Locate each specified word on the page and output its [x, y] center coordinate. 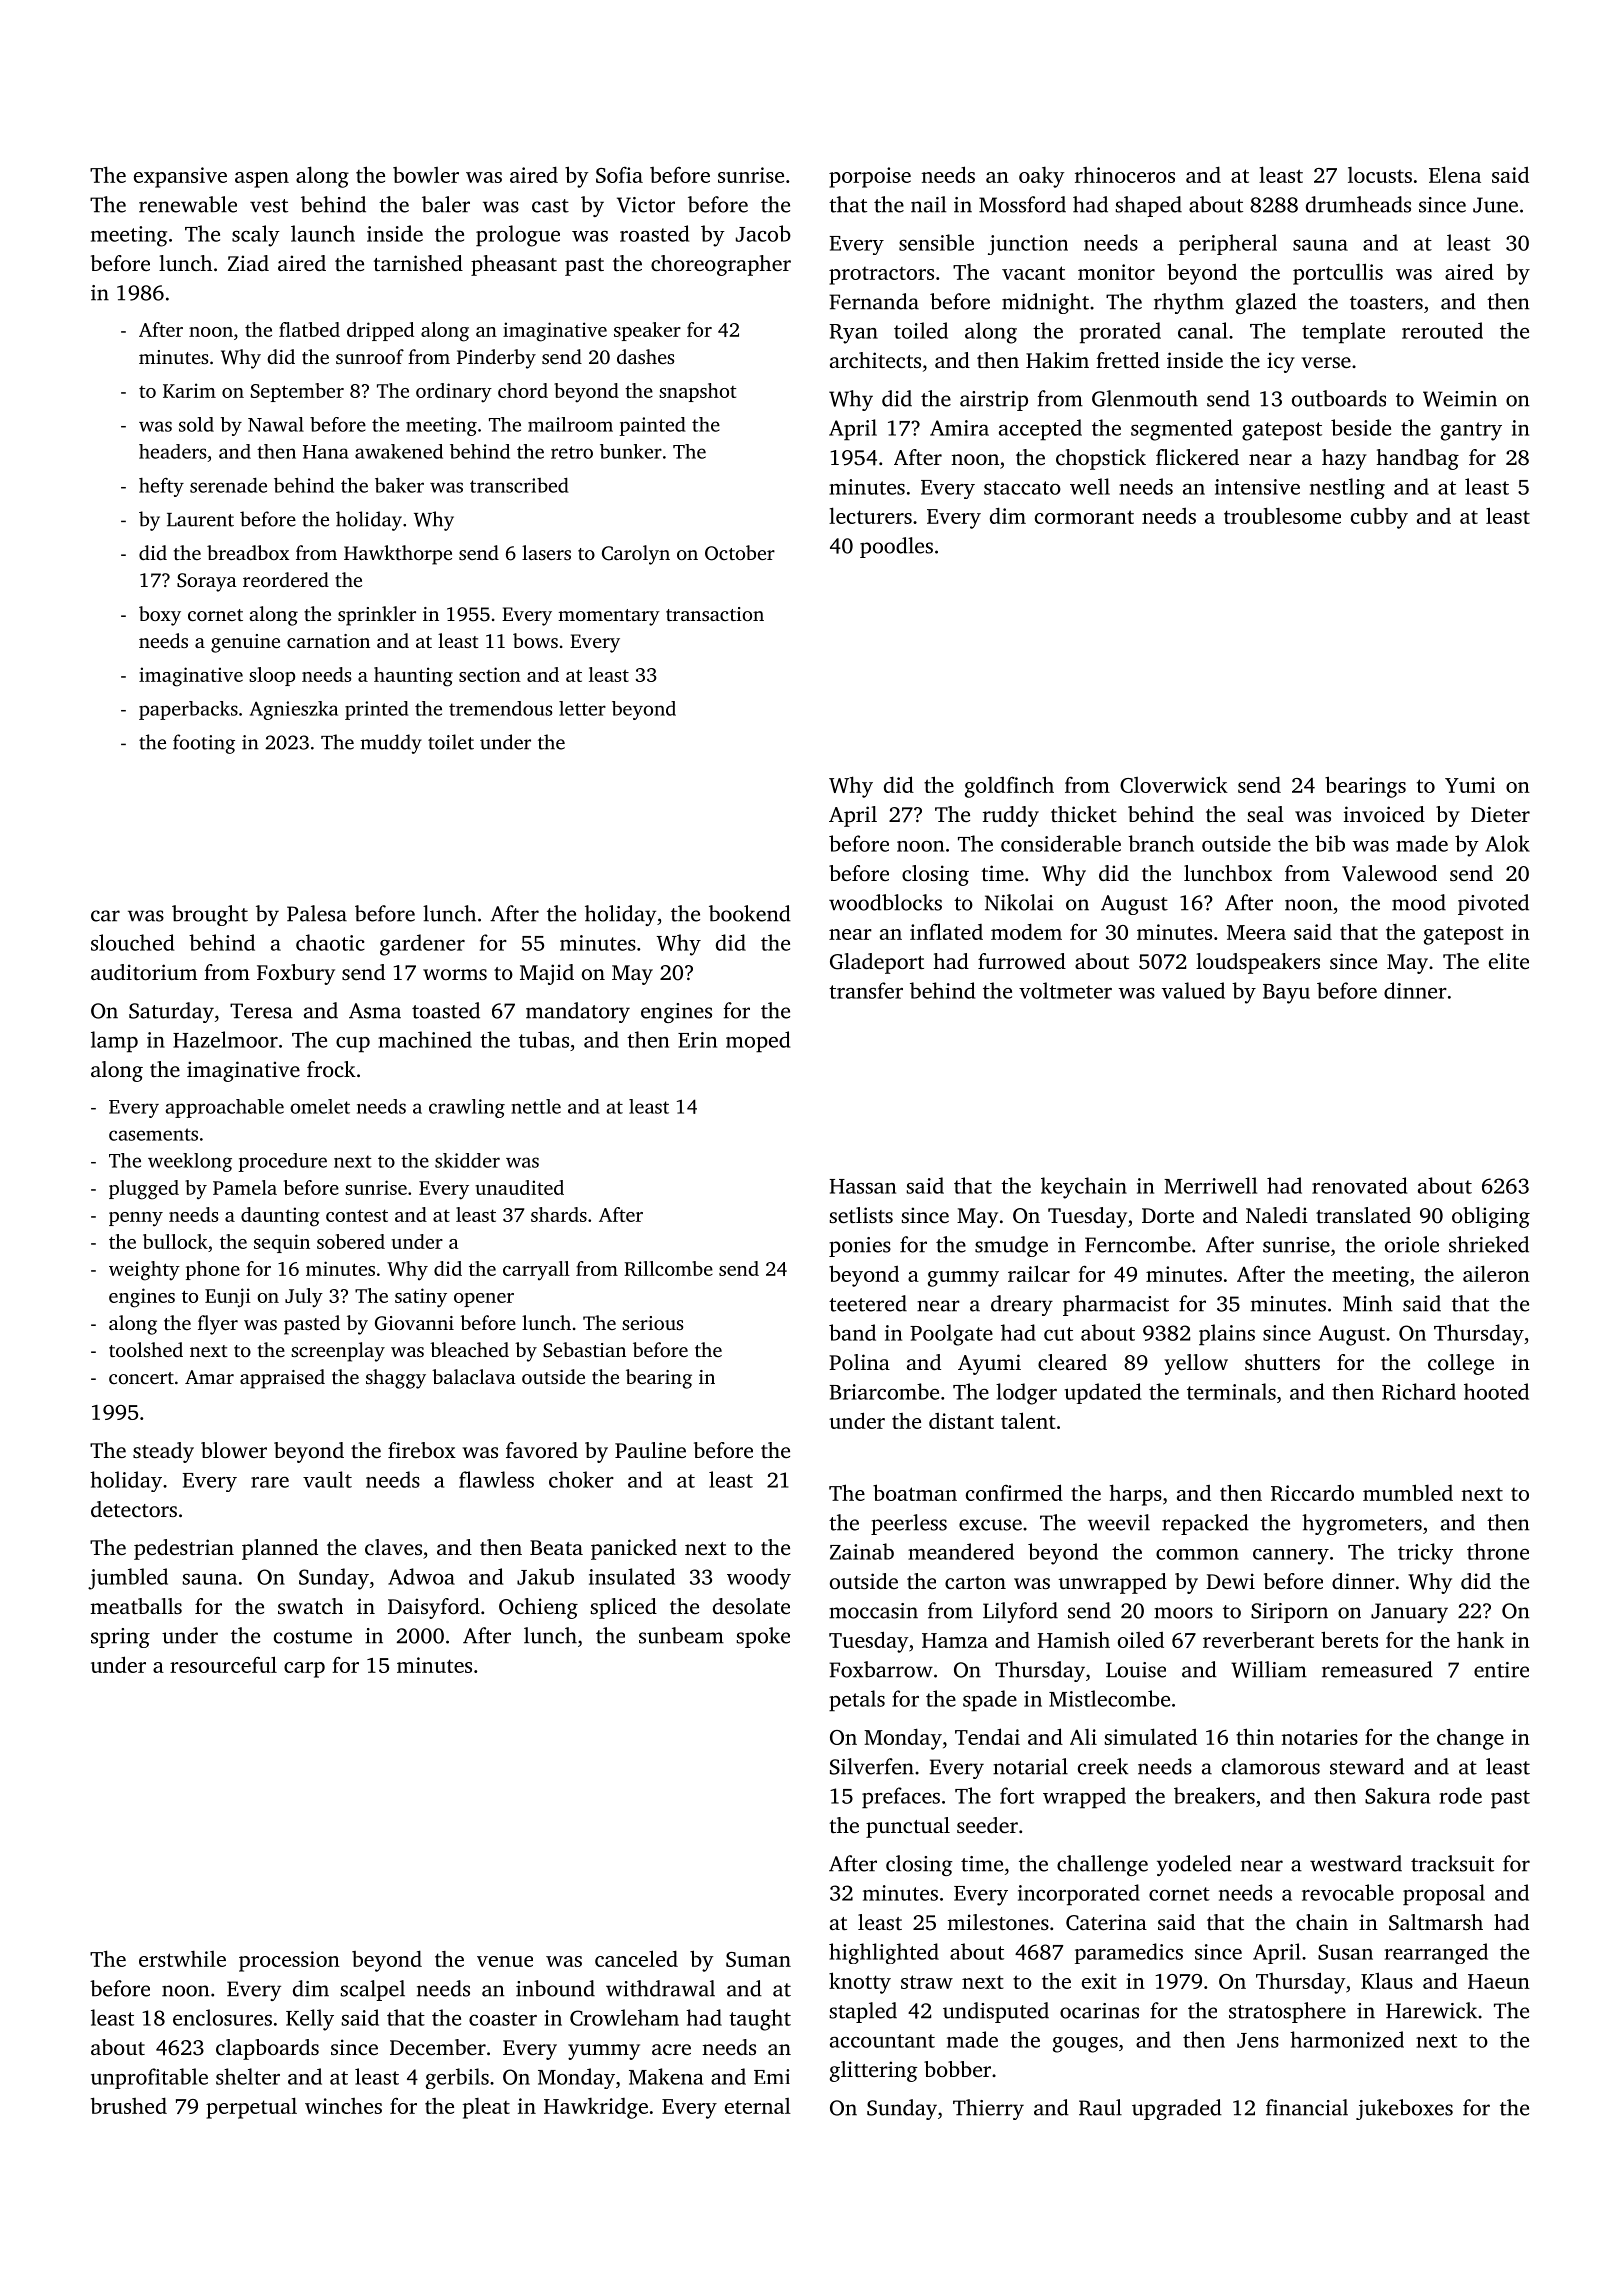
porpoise [870, 177]
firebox [422, 1450]
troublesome [1282, 515]
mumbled [1408, 1492]
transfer [866, 990]
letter [582, 708]
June [1495, 205]
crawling [467, 1108]
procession [289, 1961]
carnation [328, 641]
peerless [909, 1524]
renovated [1359, 1185]
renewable [188, 204]
